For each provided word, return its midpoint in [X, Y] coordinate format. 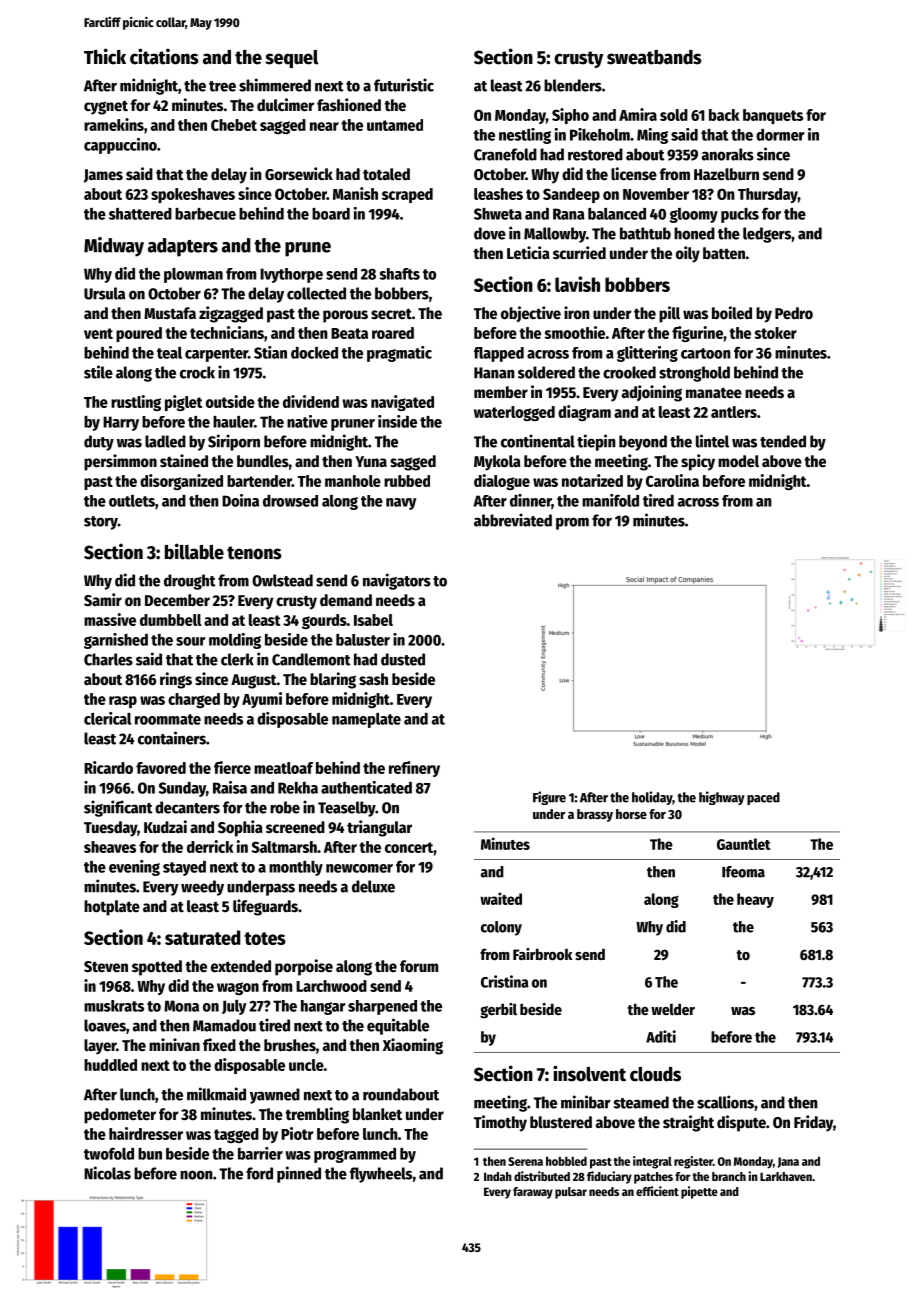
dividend [311, 401]
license [634, 174]
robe [285, 807]
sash [373, 679]
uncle [306, 1065]
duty [99, 443]
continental [538, 441]
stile [98, 372]
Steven [106, 967]
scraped [407, 195]
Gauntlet [743, 844]
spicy [698, 462]
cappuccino [120, 146]
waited [501, 898]
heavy [755, 900]
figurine [697, 334]
